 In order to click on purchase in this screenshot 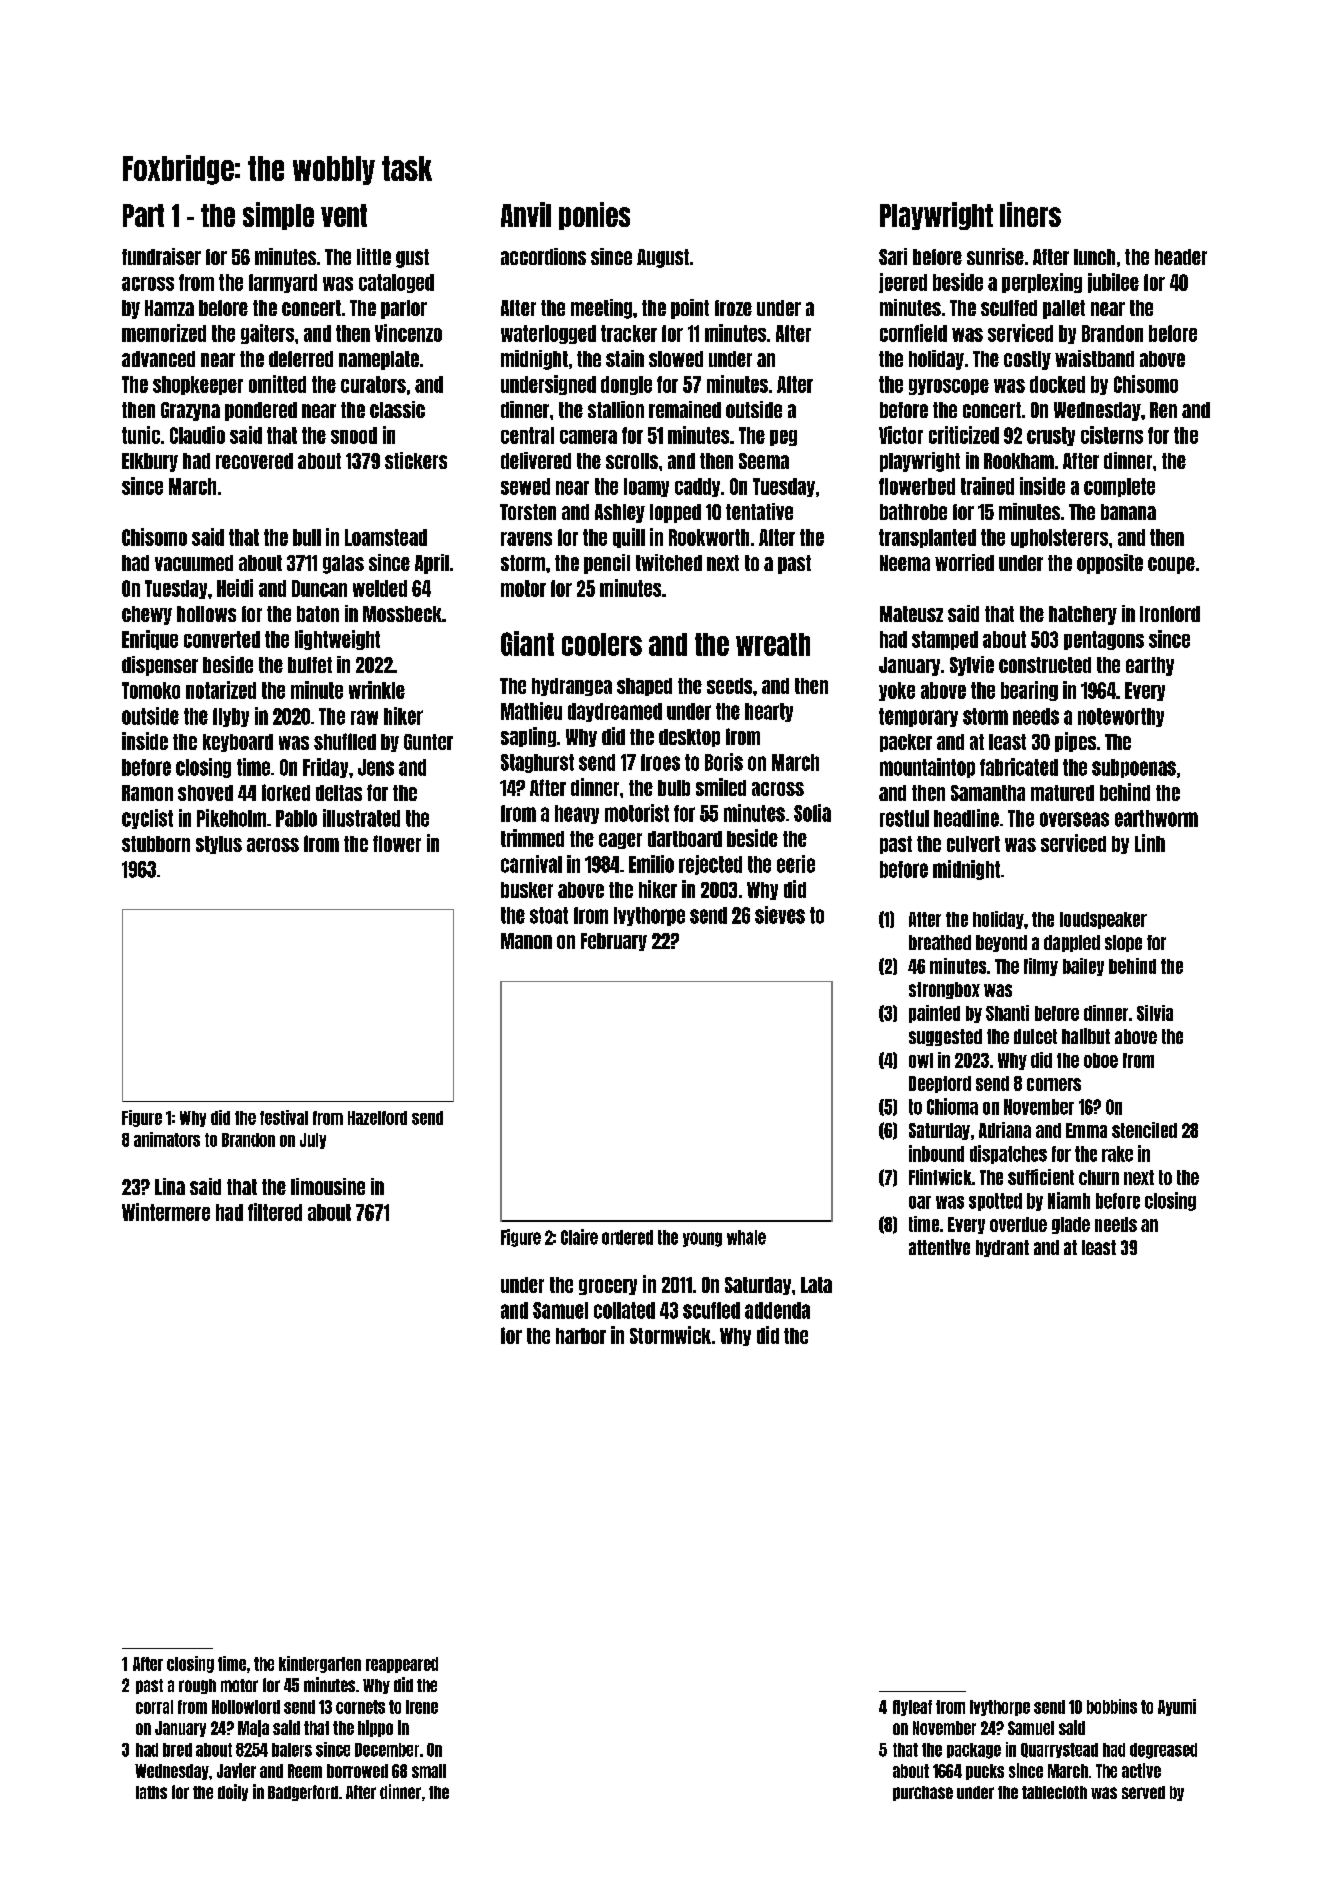, I will do `click(923, 1793)`.
